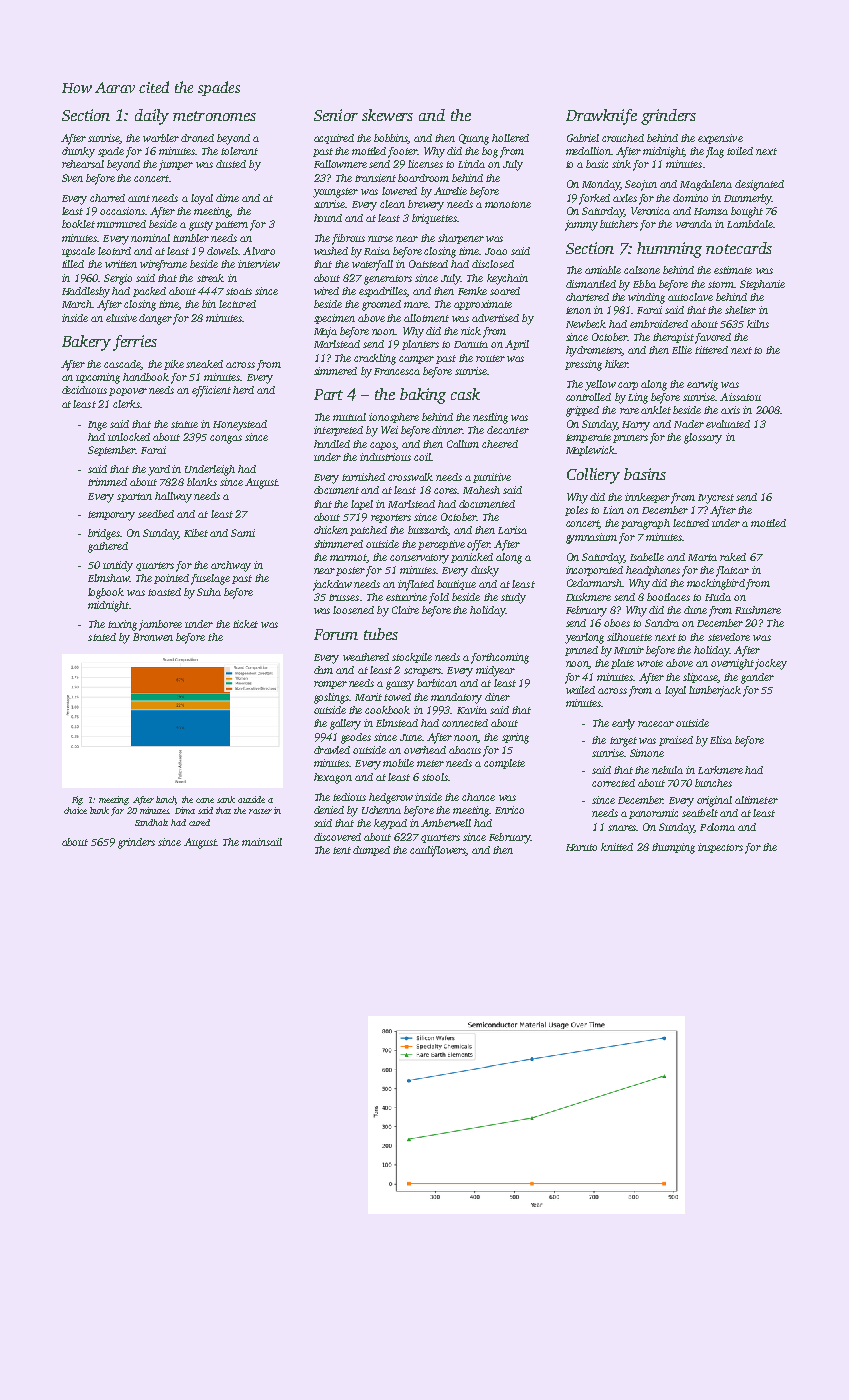  Describe the element at coordinates (332, 750) in the screenshot. I see `drawled` at that location.
